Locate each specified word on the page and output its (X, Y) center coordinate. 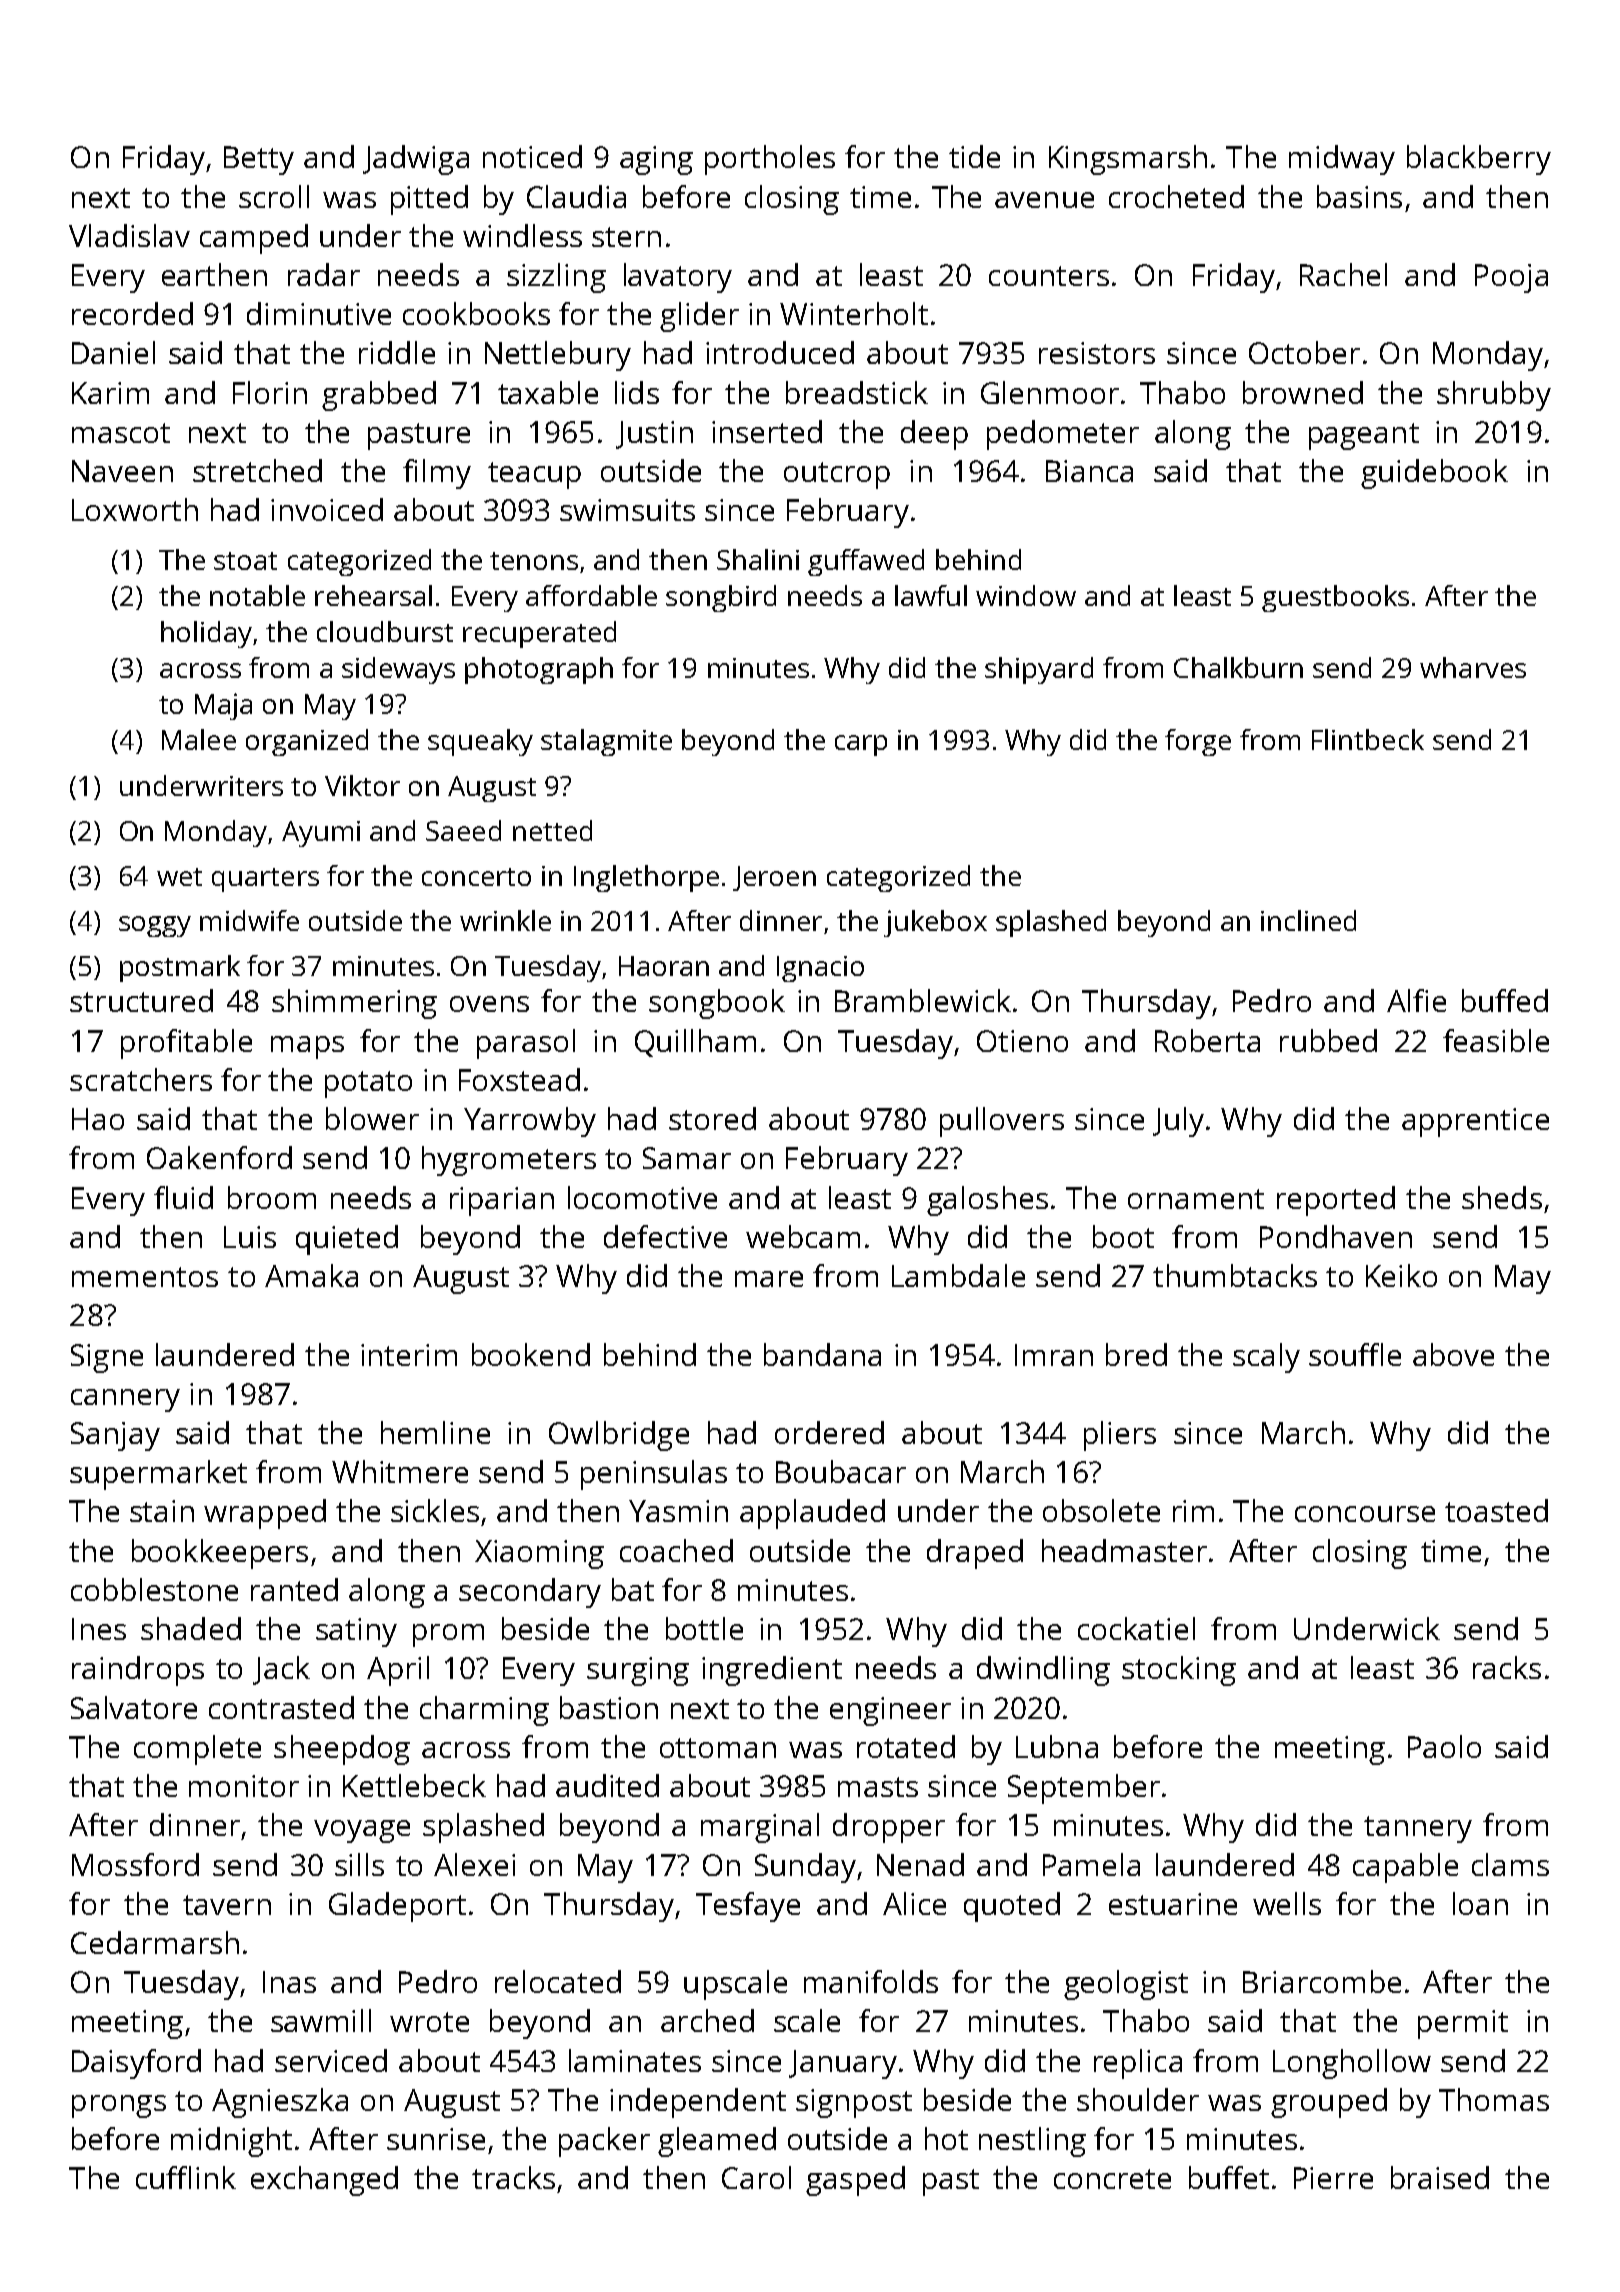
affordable (591, 595)
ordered (829, 1432)
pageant (1364, 436)
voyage (362, 1831)
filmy (437, 474)
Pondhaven (1336, 1236)
